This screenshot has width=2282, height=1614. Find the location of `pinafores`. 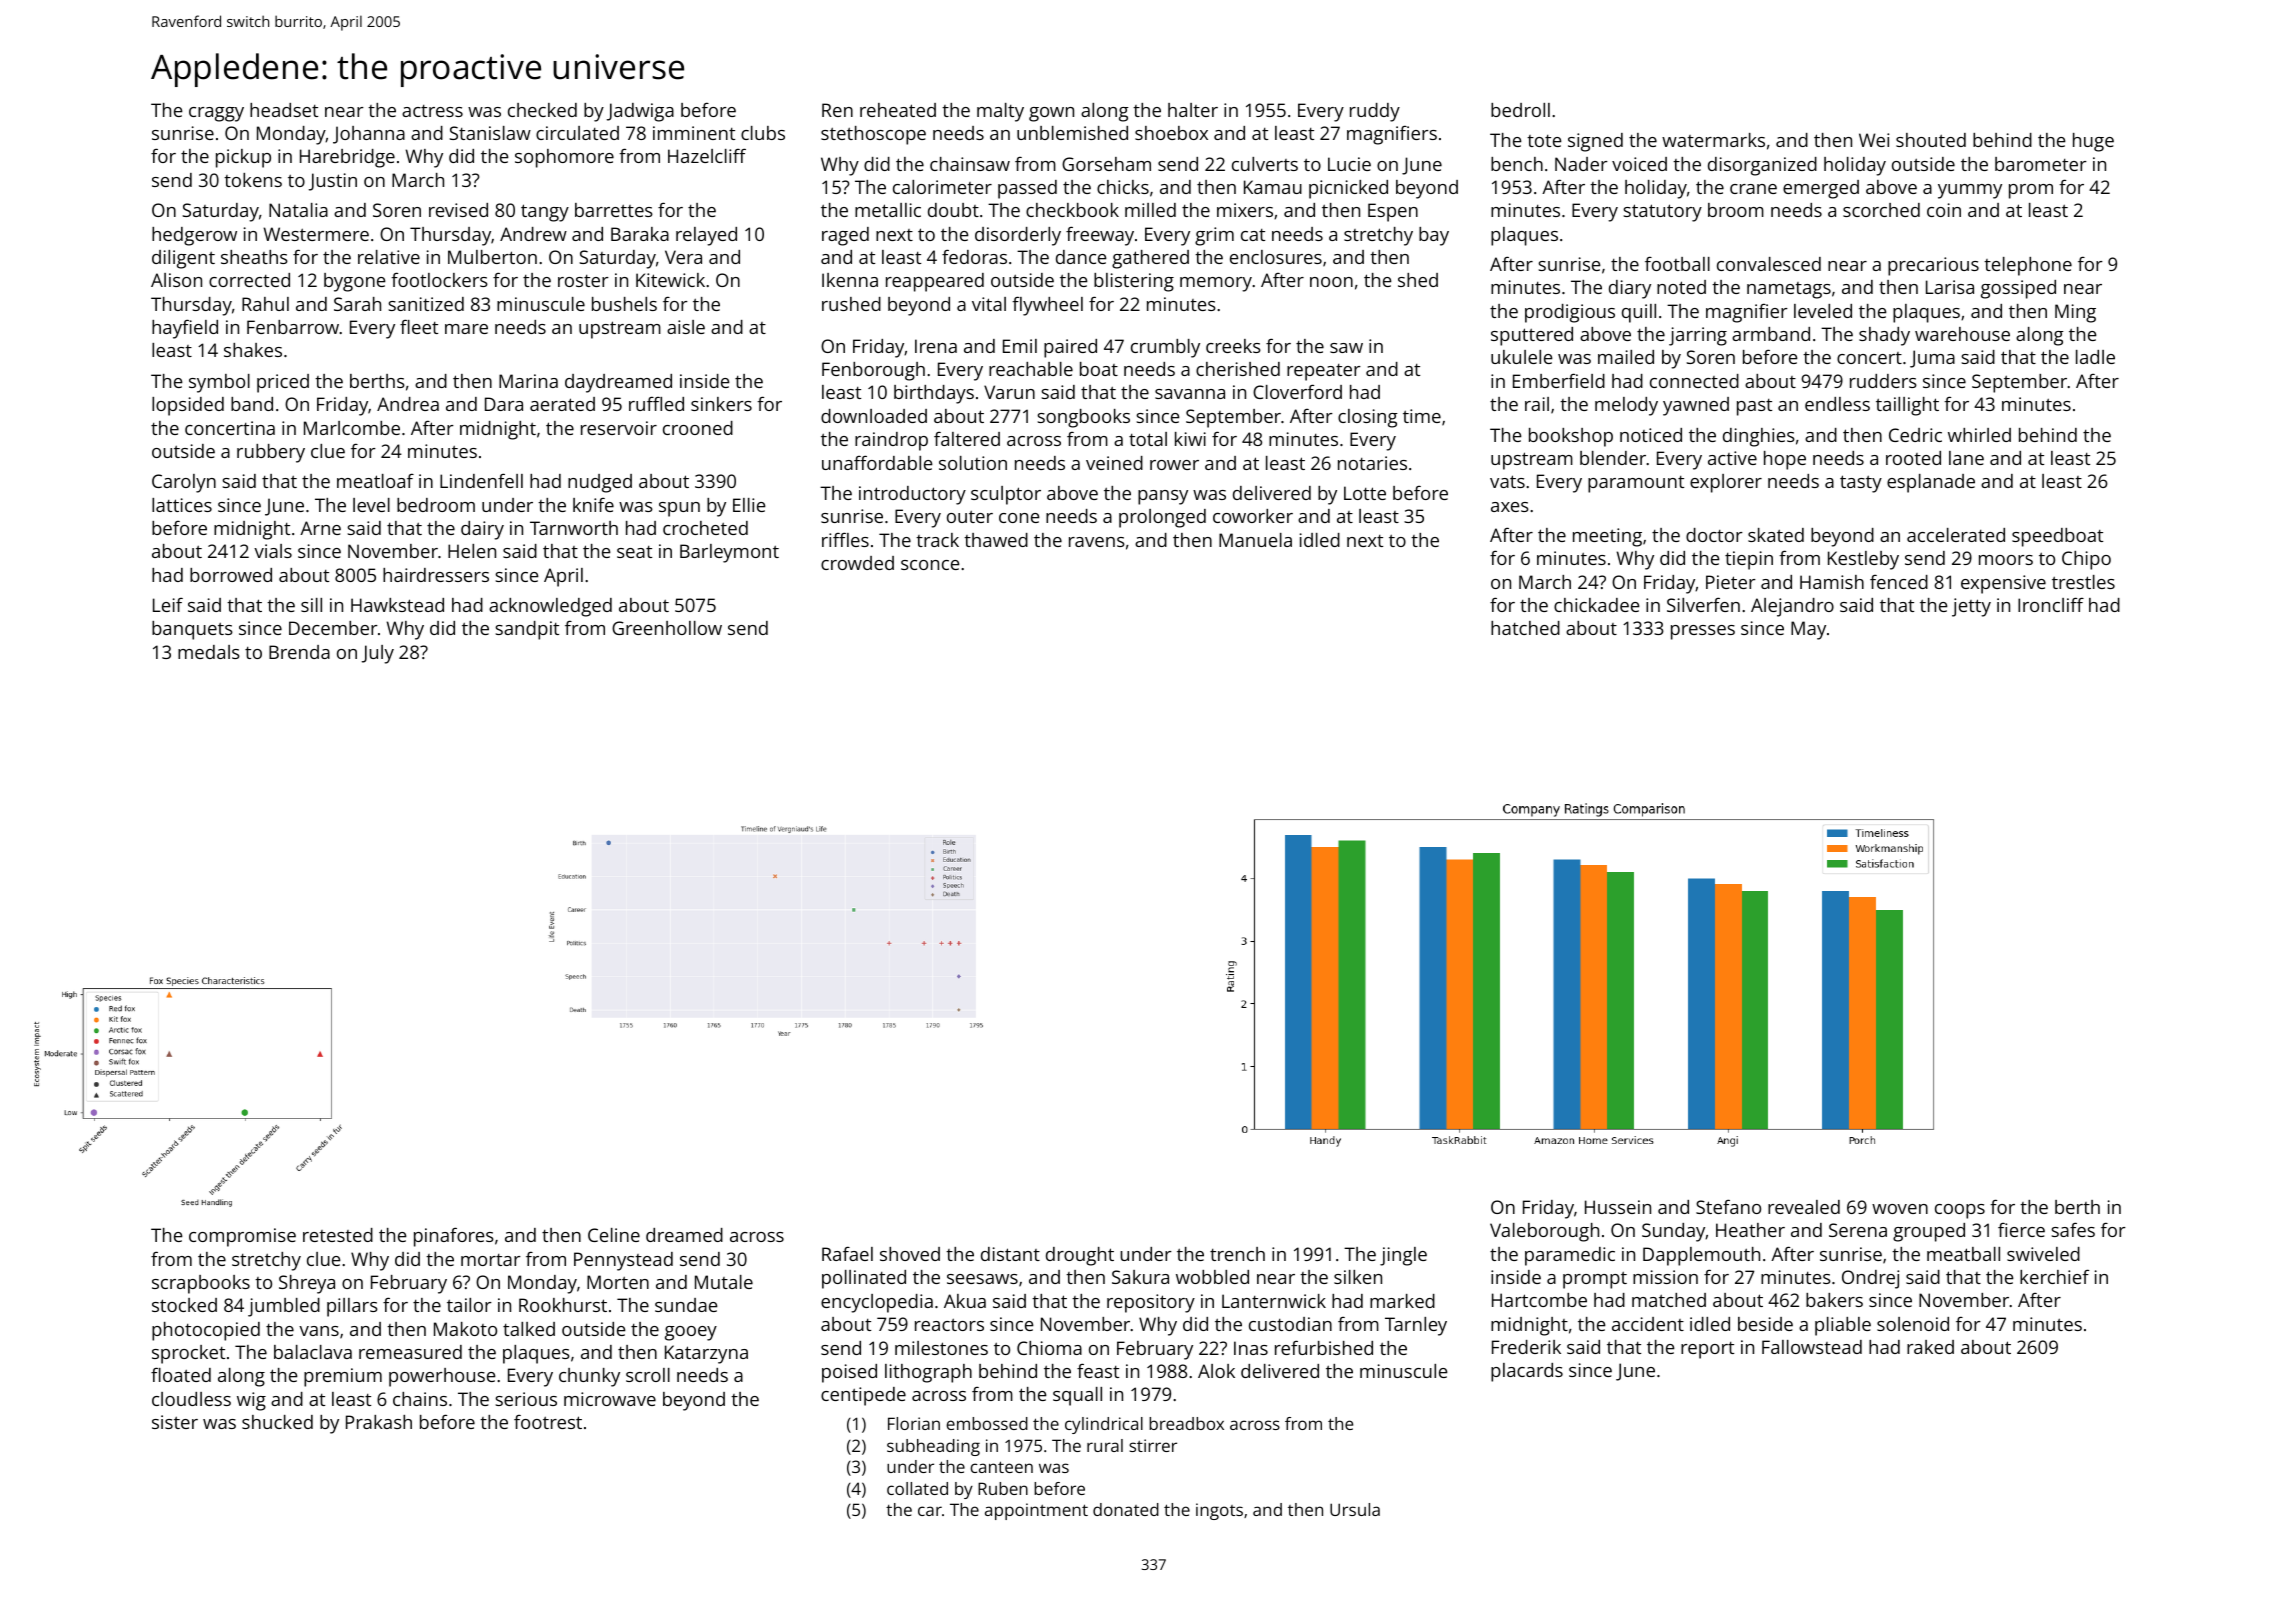

pinafores is located at coordinates (454, 1237).
